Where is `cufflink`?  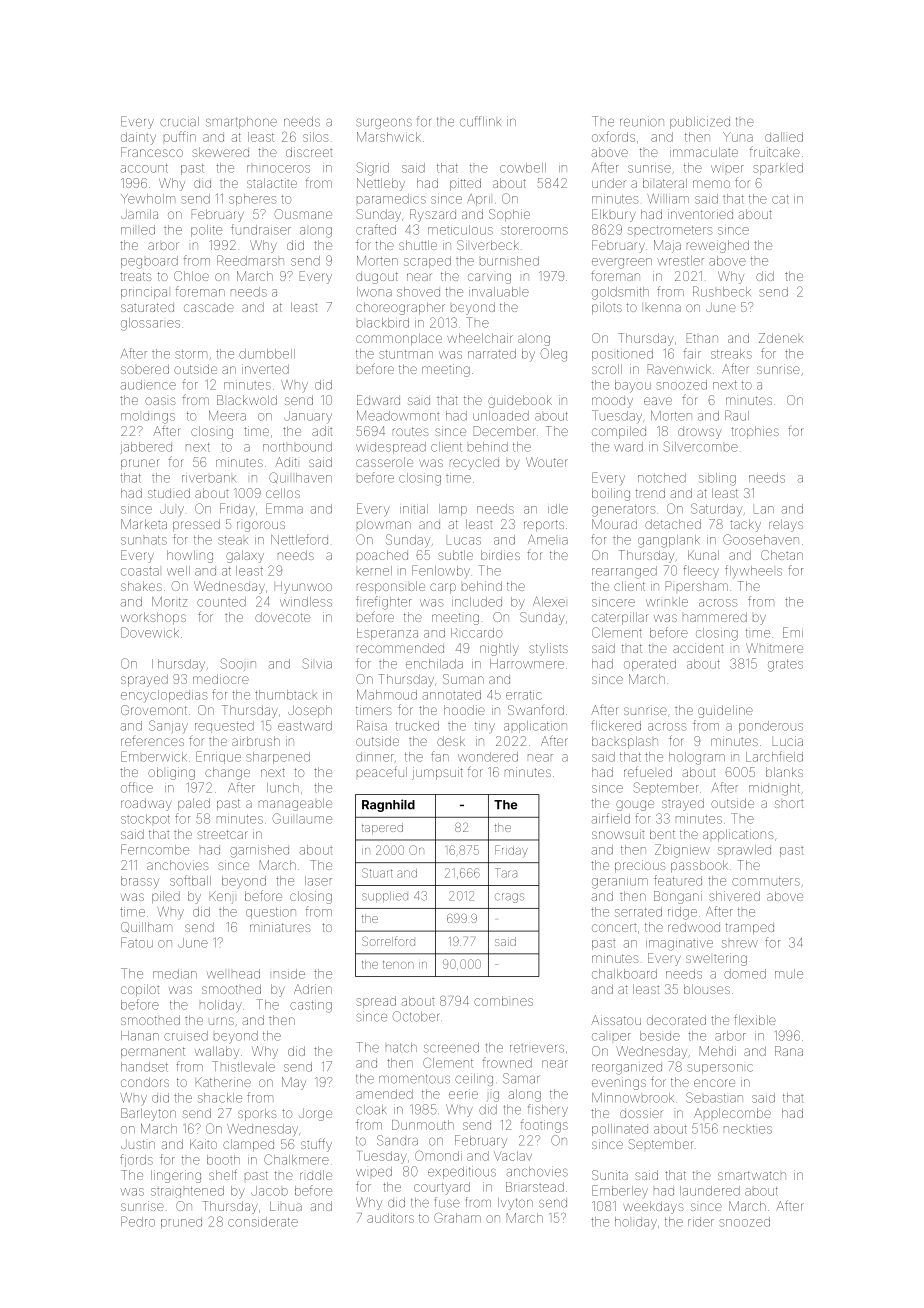 cufflink is located at coordinates (480, 121).
